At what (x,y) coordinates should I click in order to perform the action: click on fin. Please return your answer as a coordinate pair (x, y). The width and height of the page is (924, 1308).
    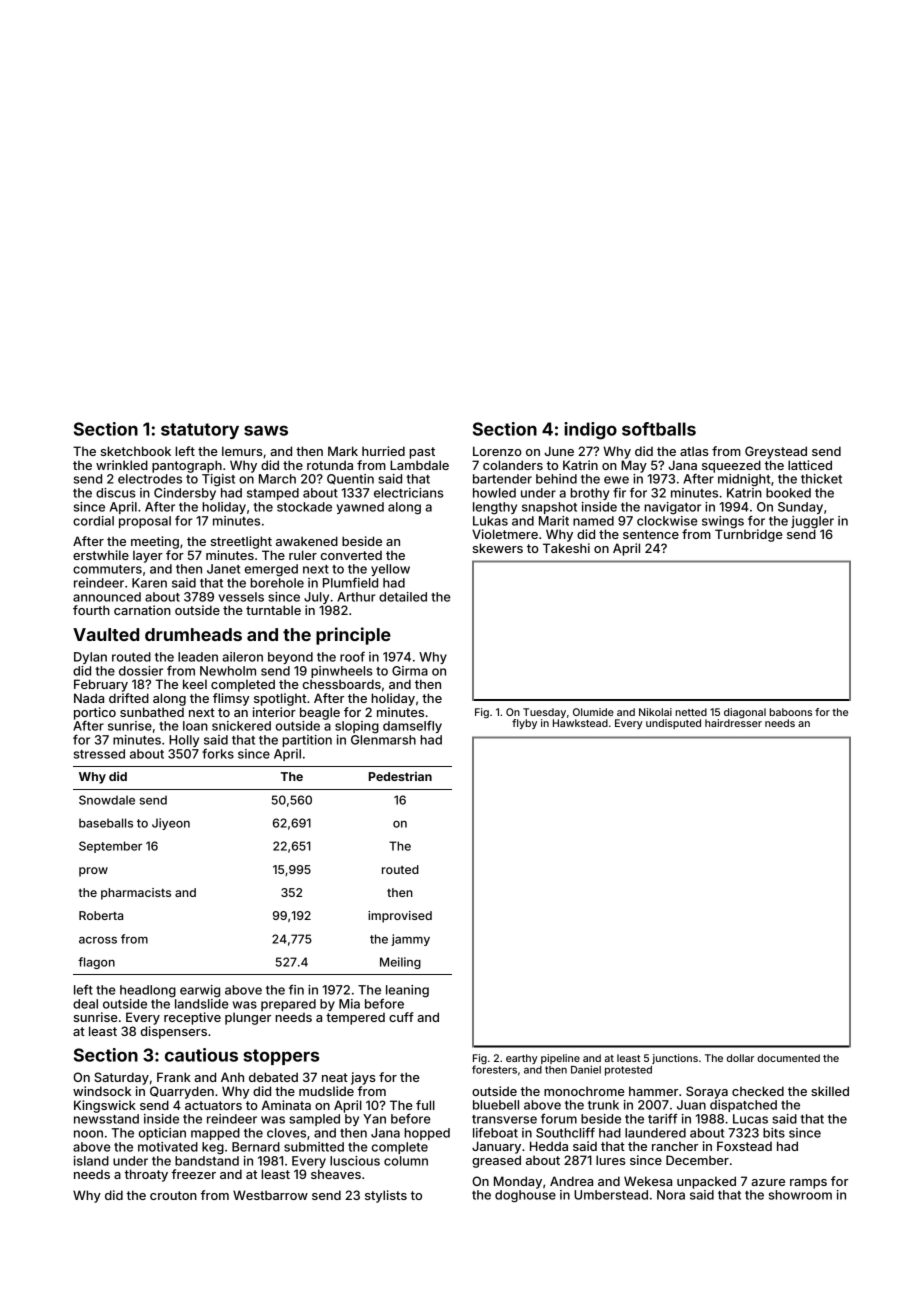
    Looking at the image, I should click on (296, 990).
